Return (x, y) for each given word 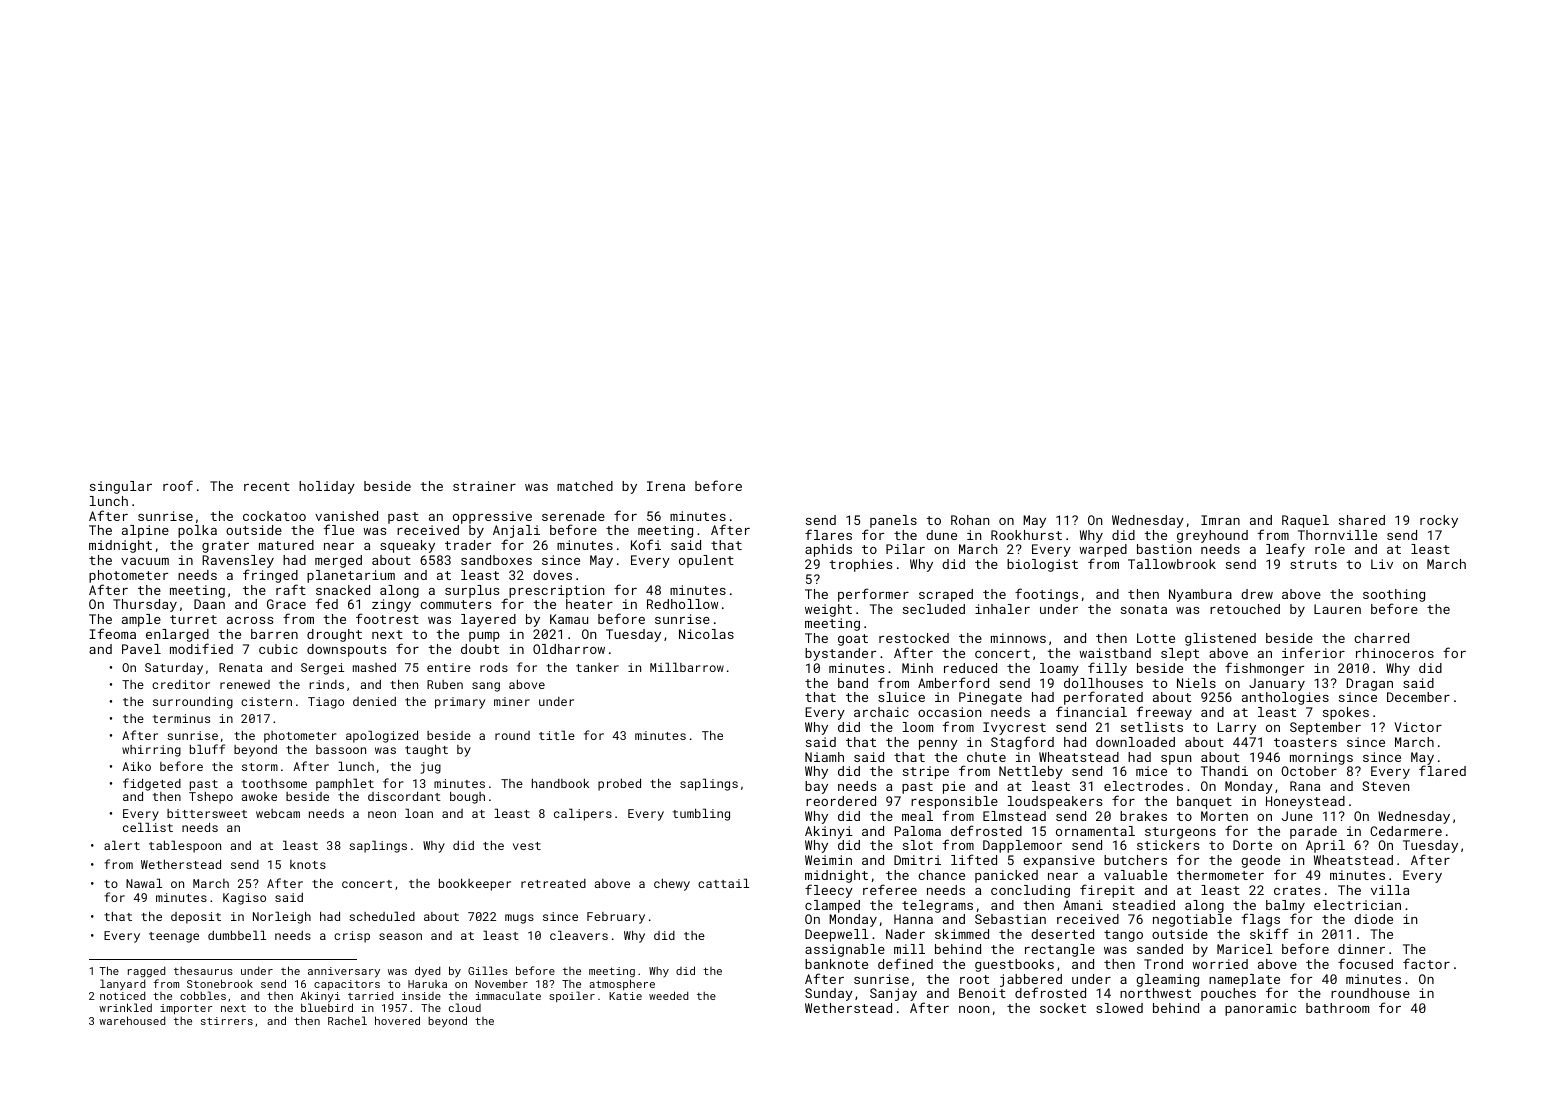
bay (816, 787)
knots (308, 864)
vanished (346, 516)
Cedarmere (1406, 831)
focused (1365, 963)
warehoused (132, 1020)
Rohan (970, 520)
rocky (1439, 521)
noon (974, 1009)
